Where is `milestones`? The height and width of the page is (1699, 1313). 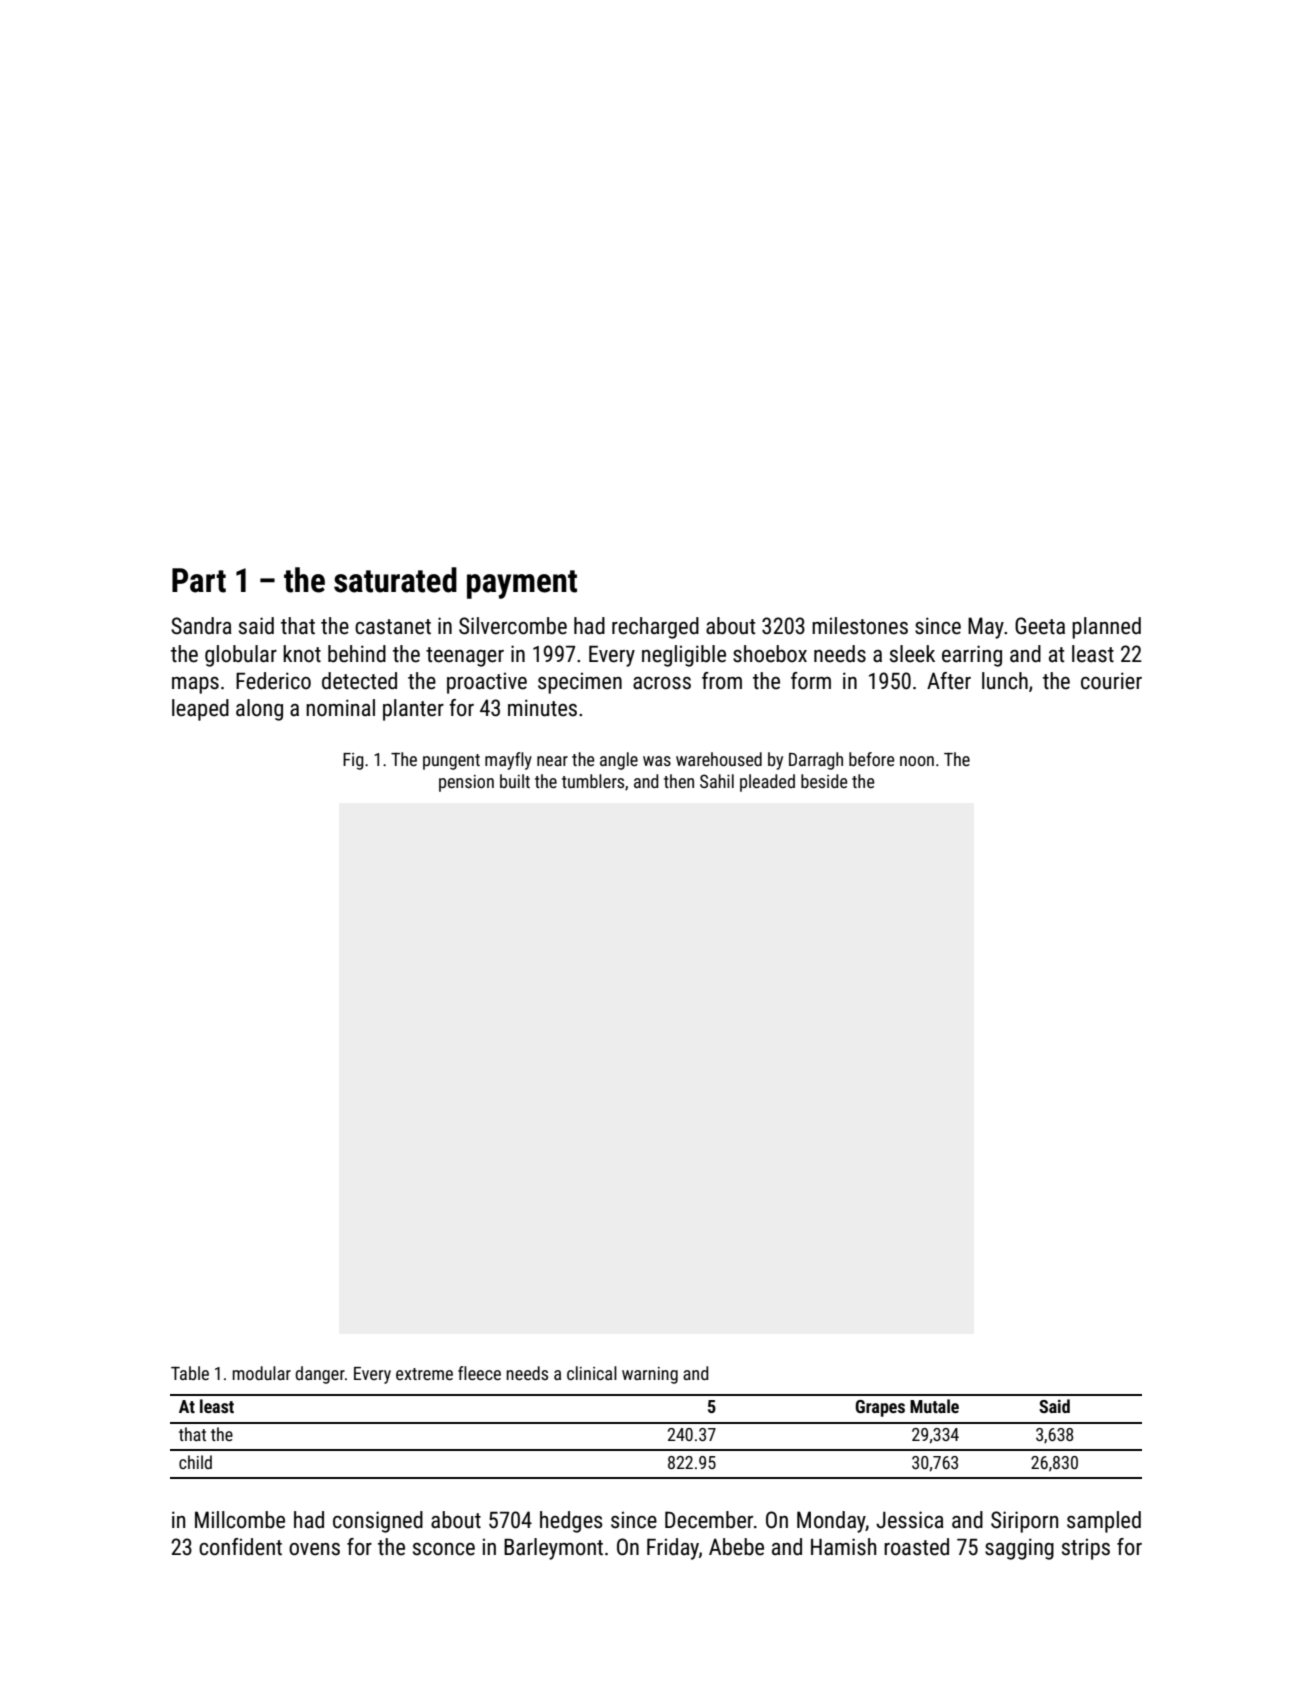 milestones is located at coordinates (860, 626).
